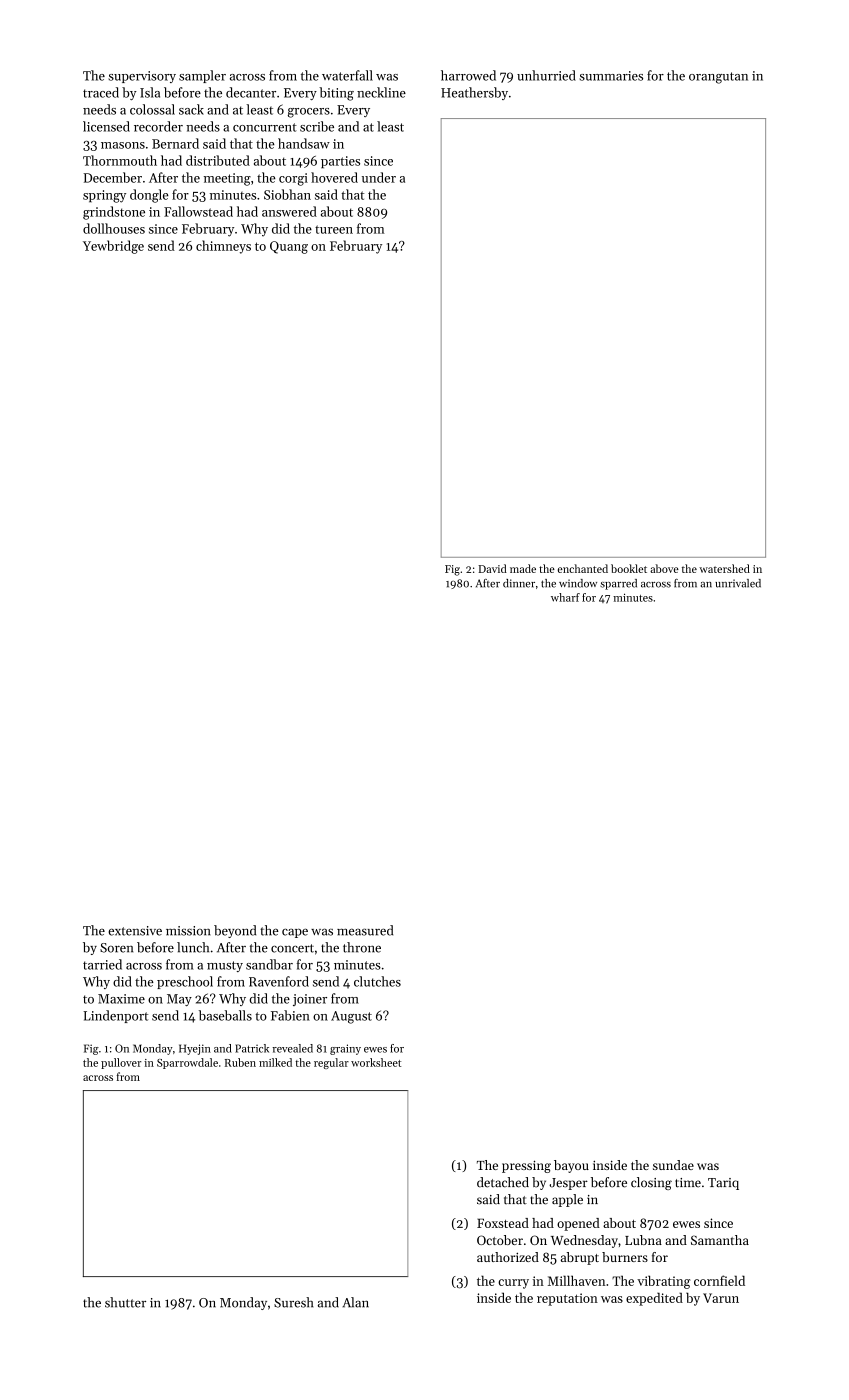 Image resolution: width=849 pixels, height=1400 pixels. I want to click on tarried, so click(102, 964).
